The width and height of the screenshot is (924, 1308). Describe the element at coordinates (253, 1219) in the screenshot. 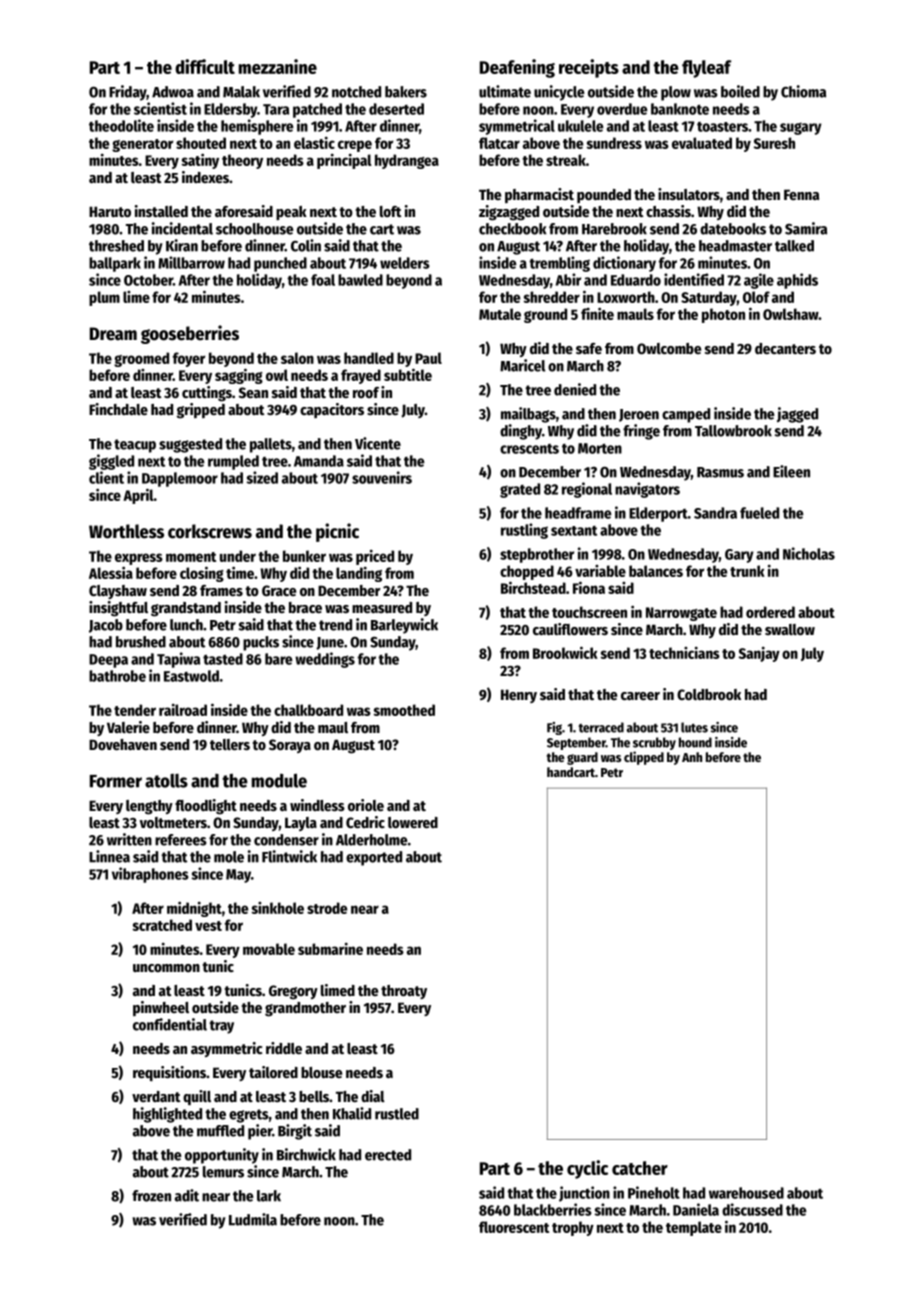

I see `Ludmila` at that location.
